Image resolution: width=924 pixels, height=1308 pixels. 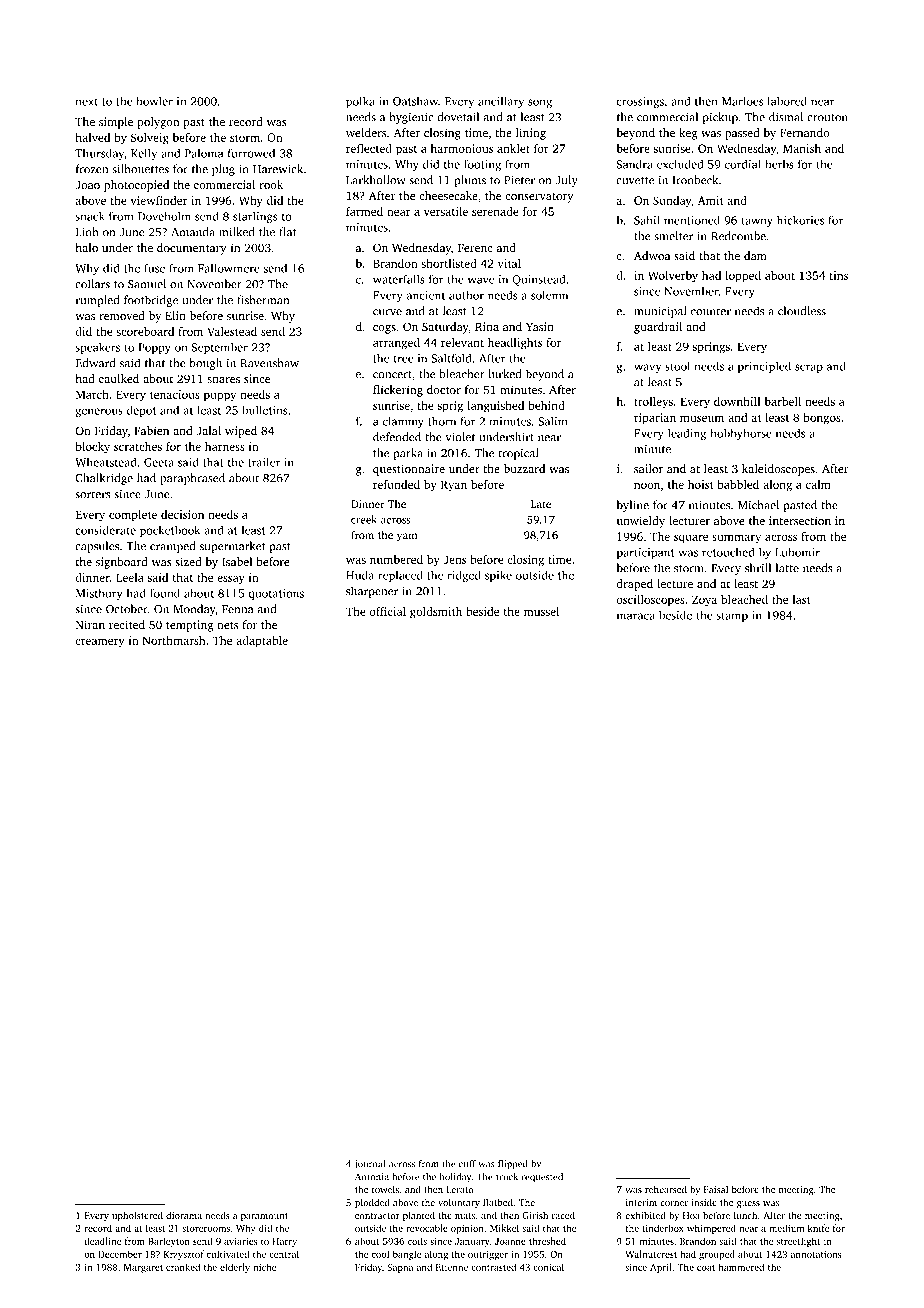 What do you see at coordinates (647, 368) in the image?
I see `wavy` at bounding box center [647, 368].
